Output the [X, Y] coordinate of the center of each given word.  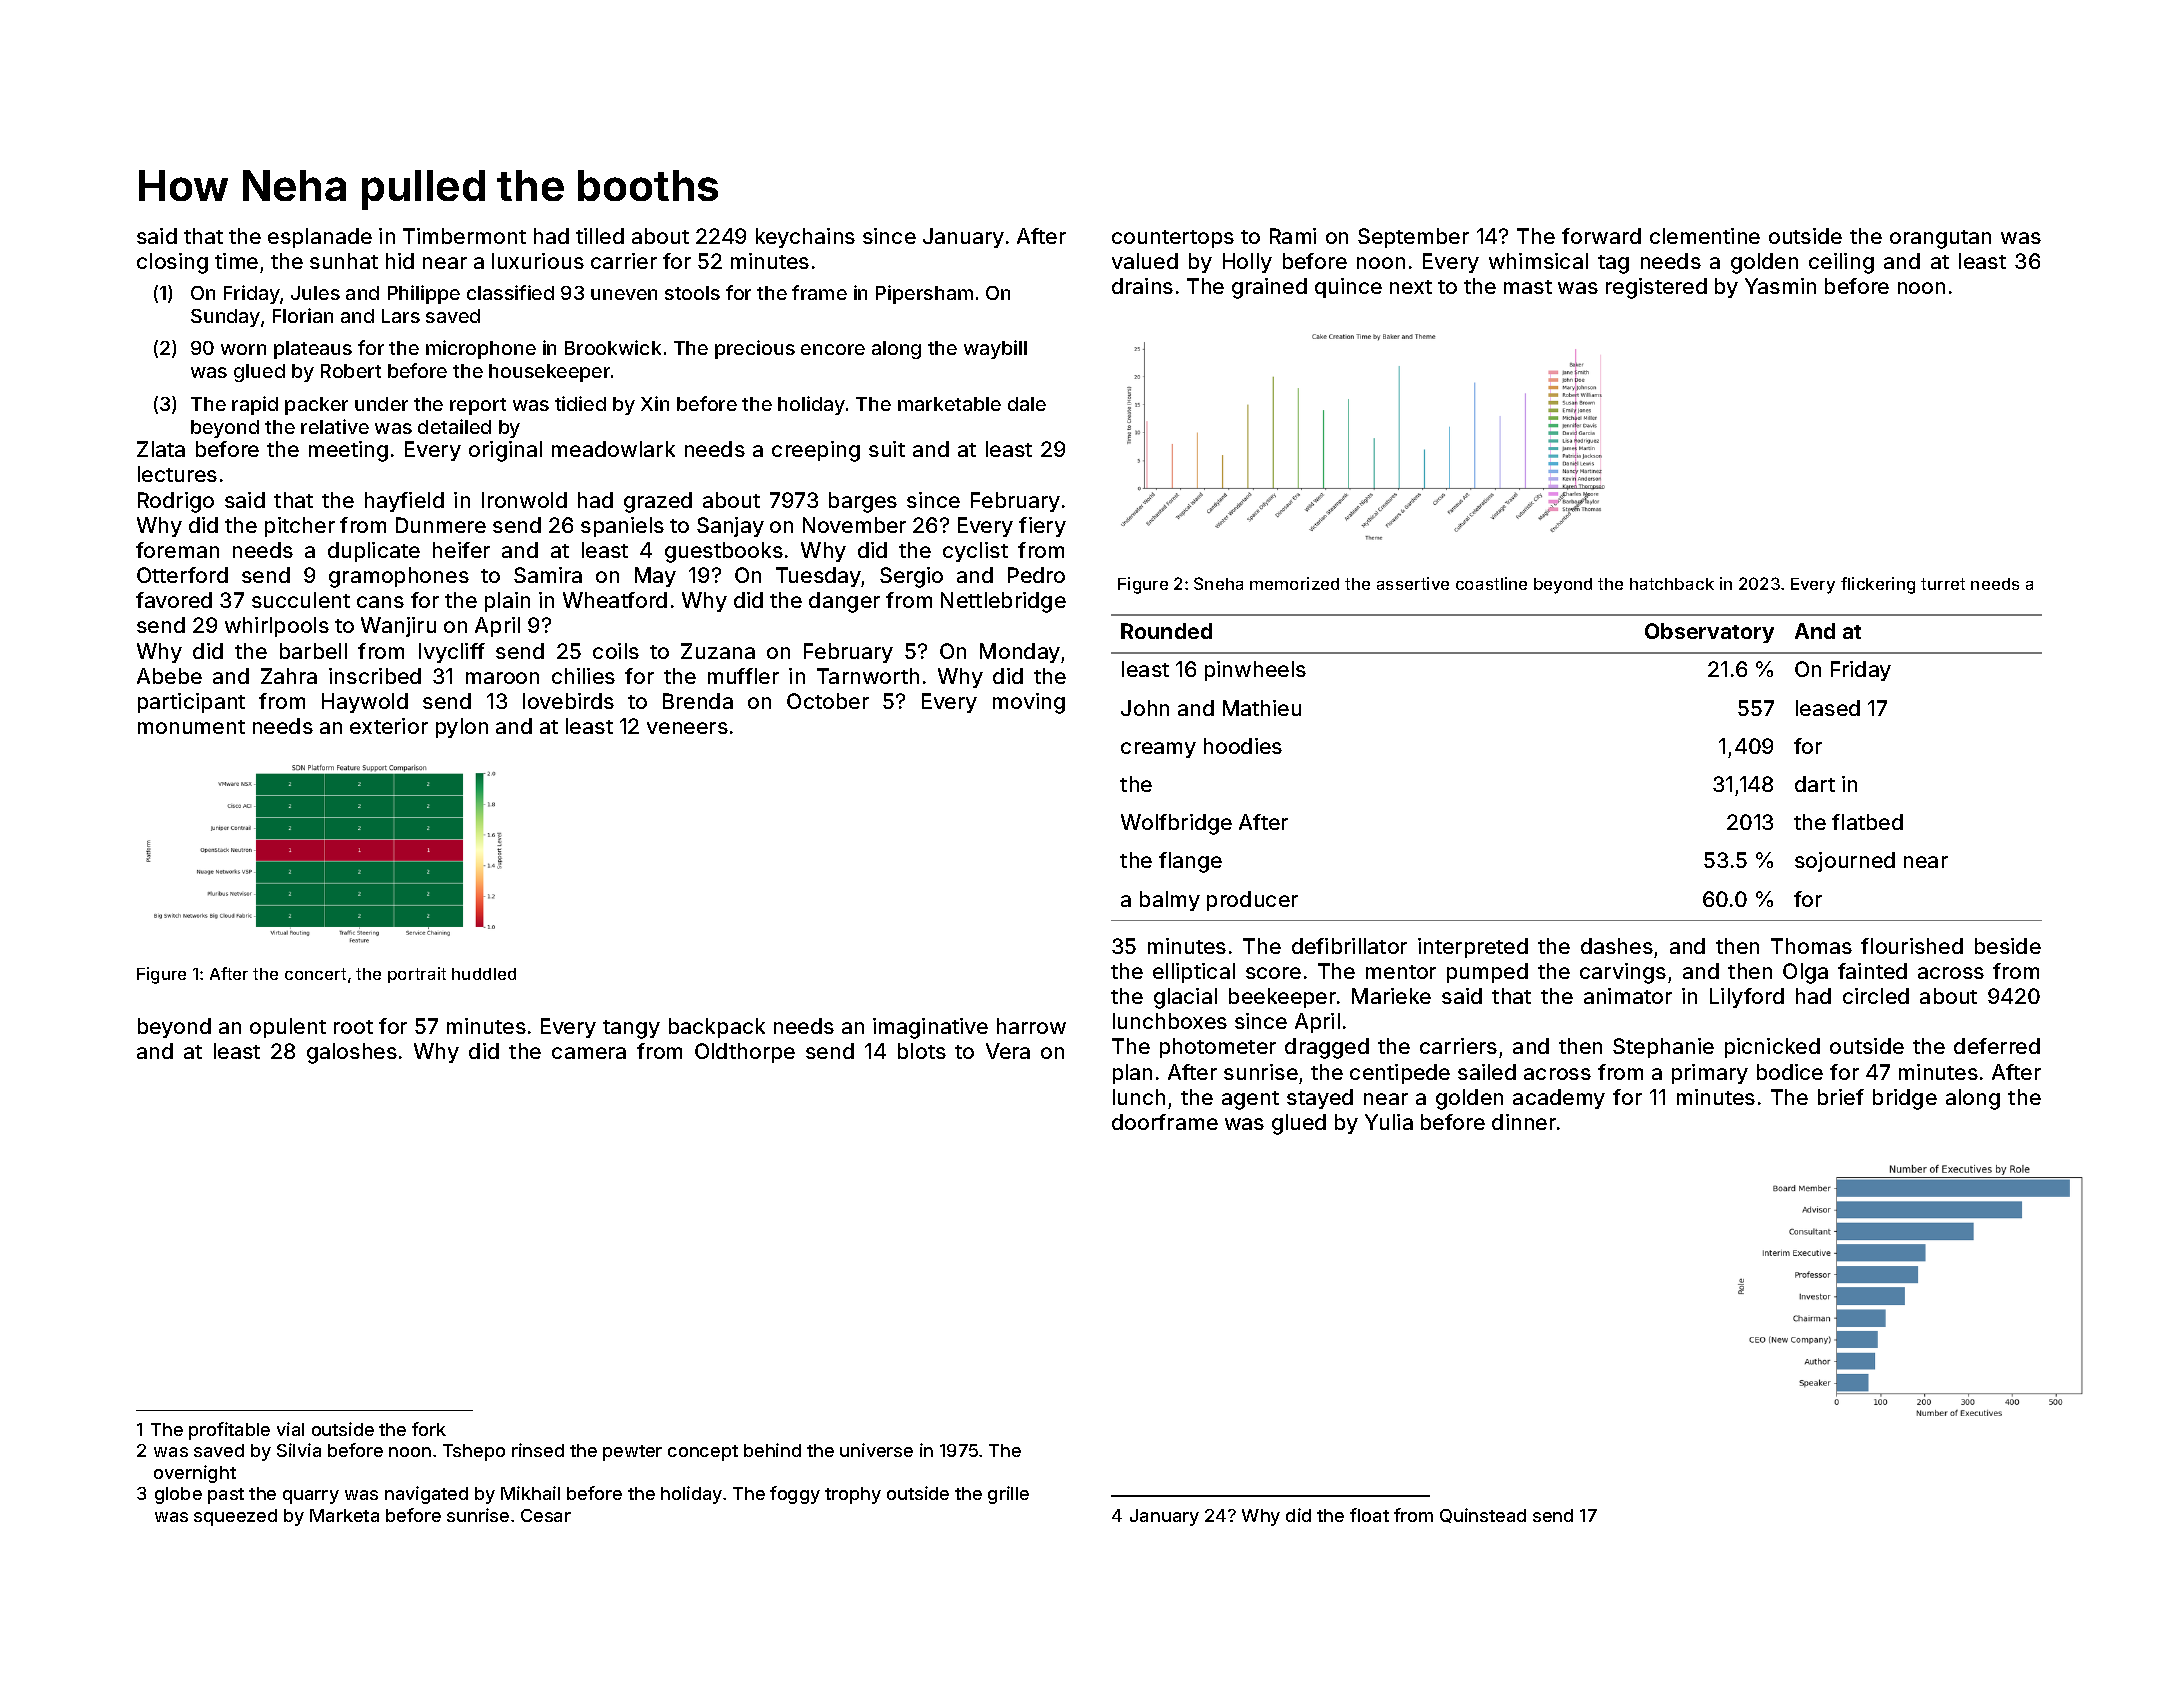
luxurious [538, 261]
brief [1841, 1097]
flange [1190, 862]
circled [1876, 996]
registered [1656, 288]
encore [833, 349]
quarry [311, 1497]
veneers [687, 728]
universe [876, 1450]
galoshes [352, 1053]
